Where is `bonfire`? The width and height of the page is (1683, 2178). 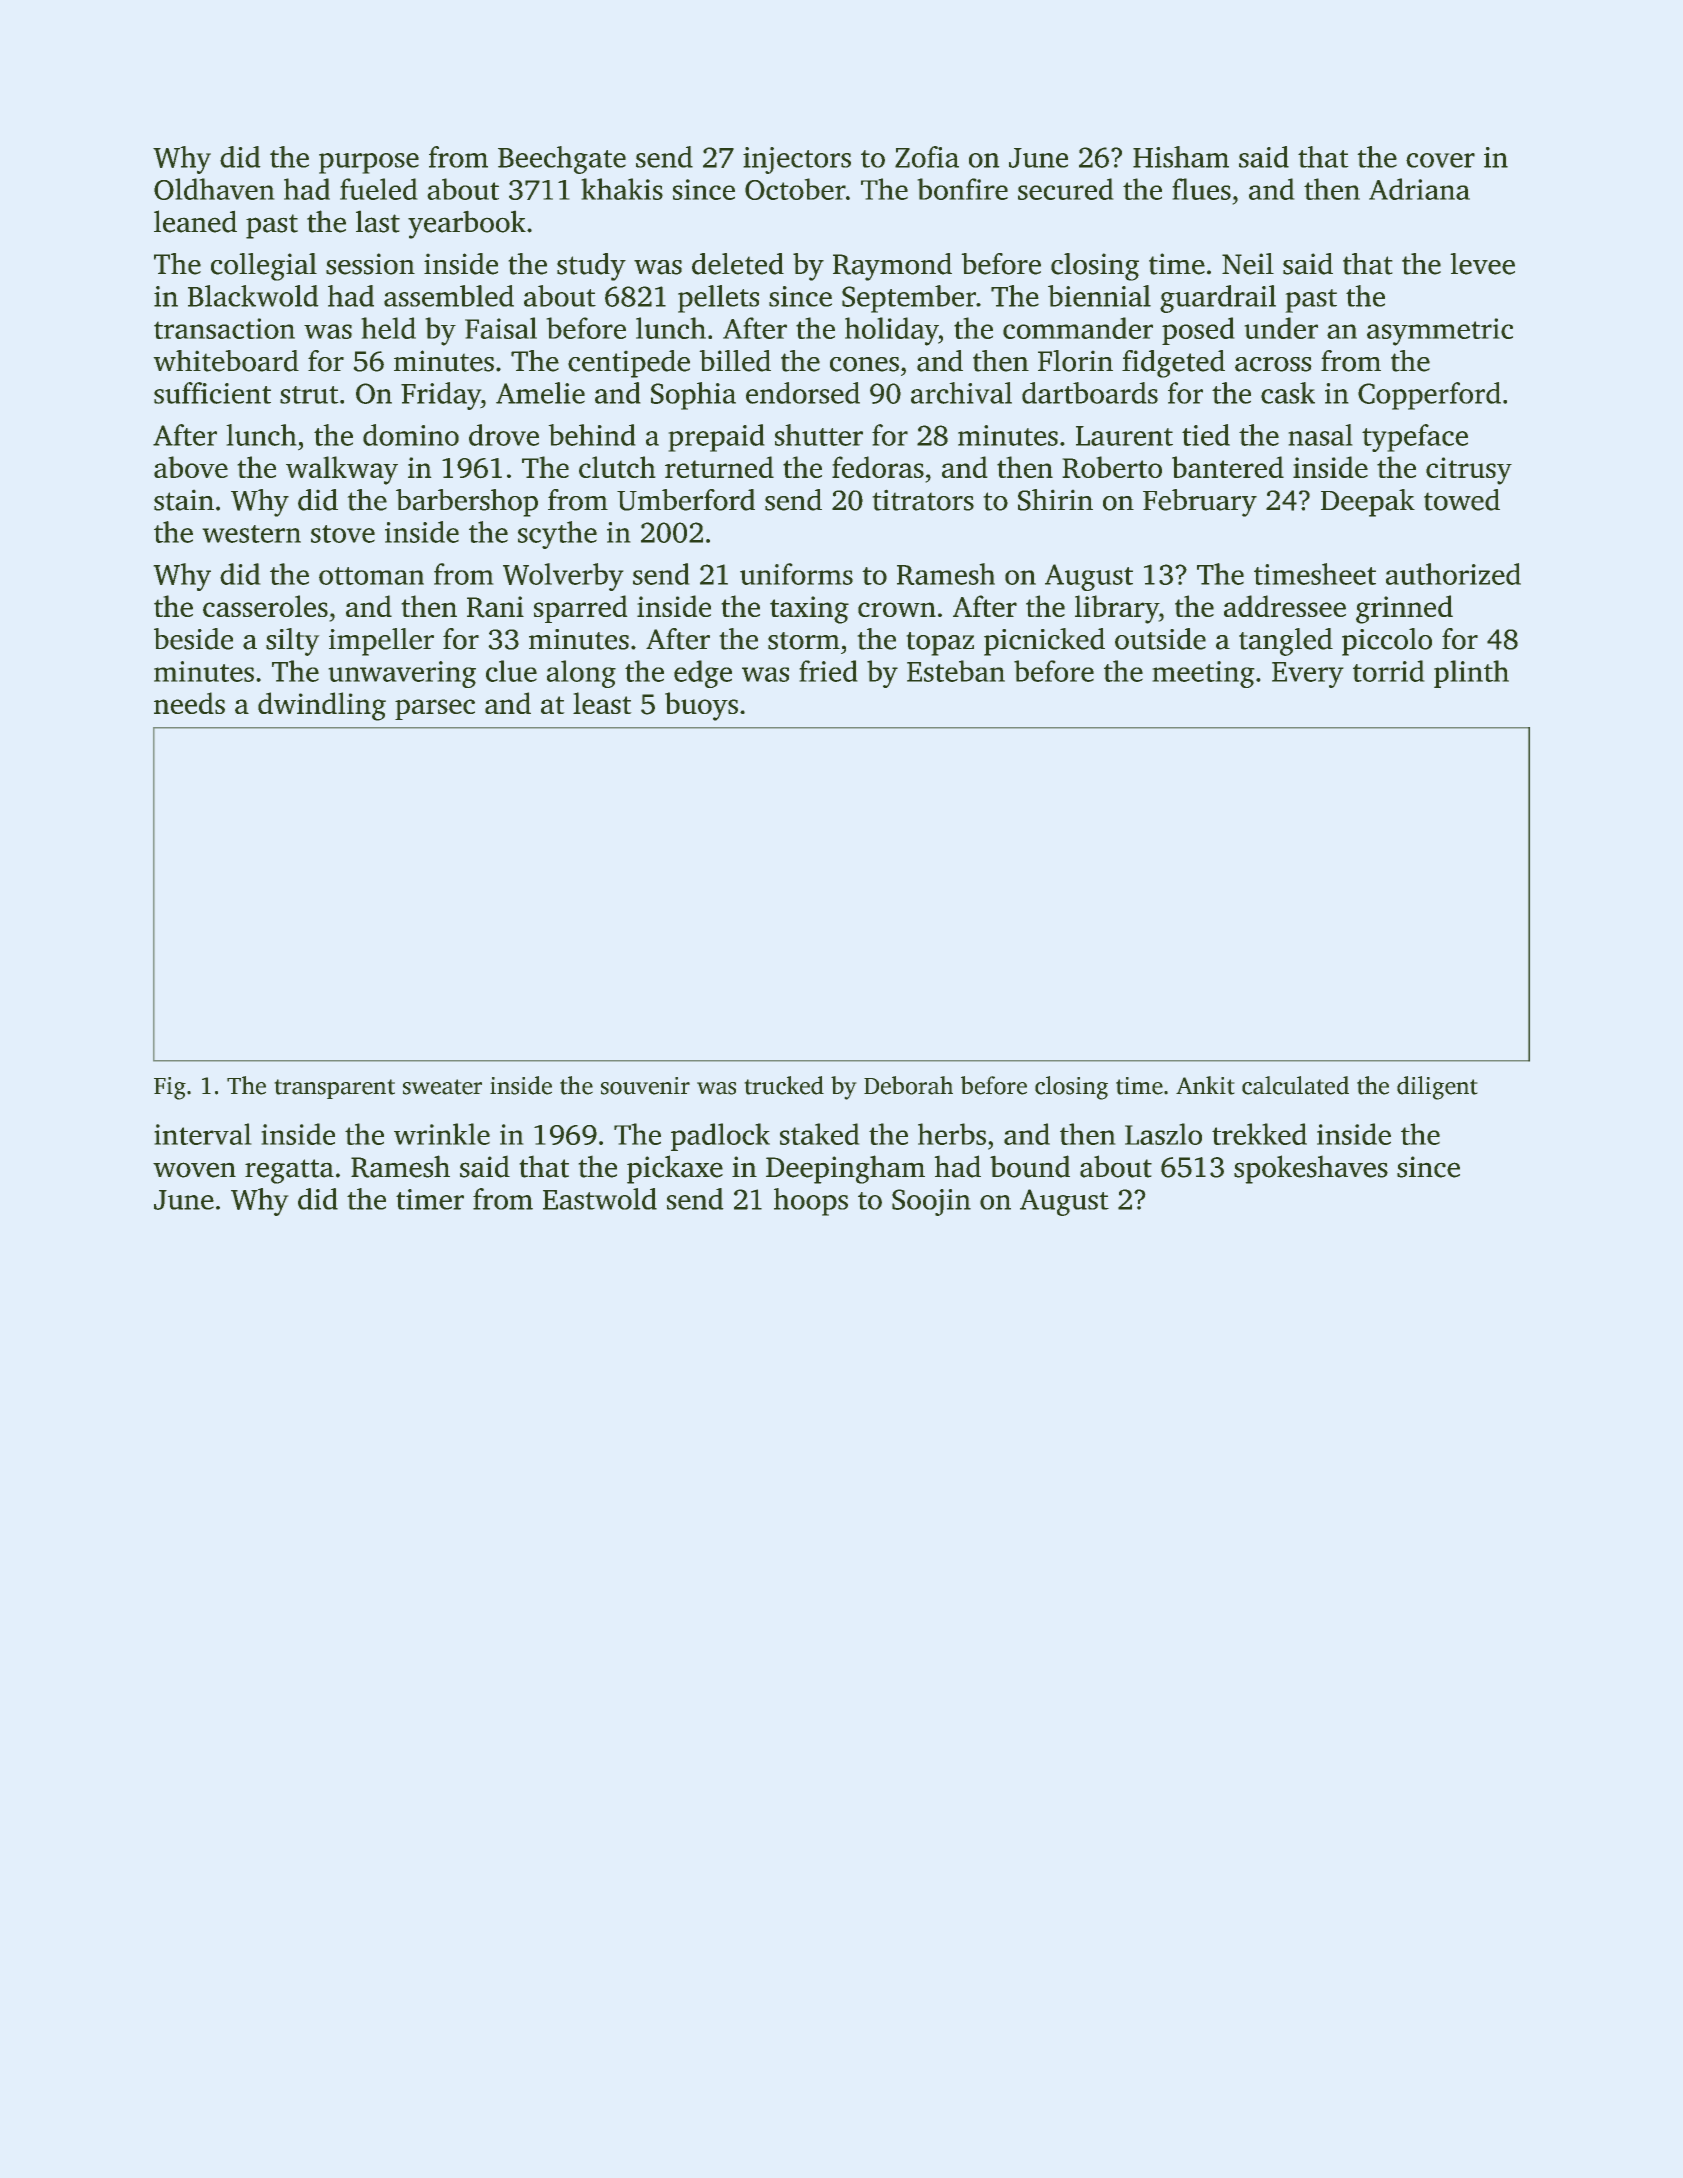 bonfire is located at coordinates (963, 189).
